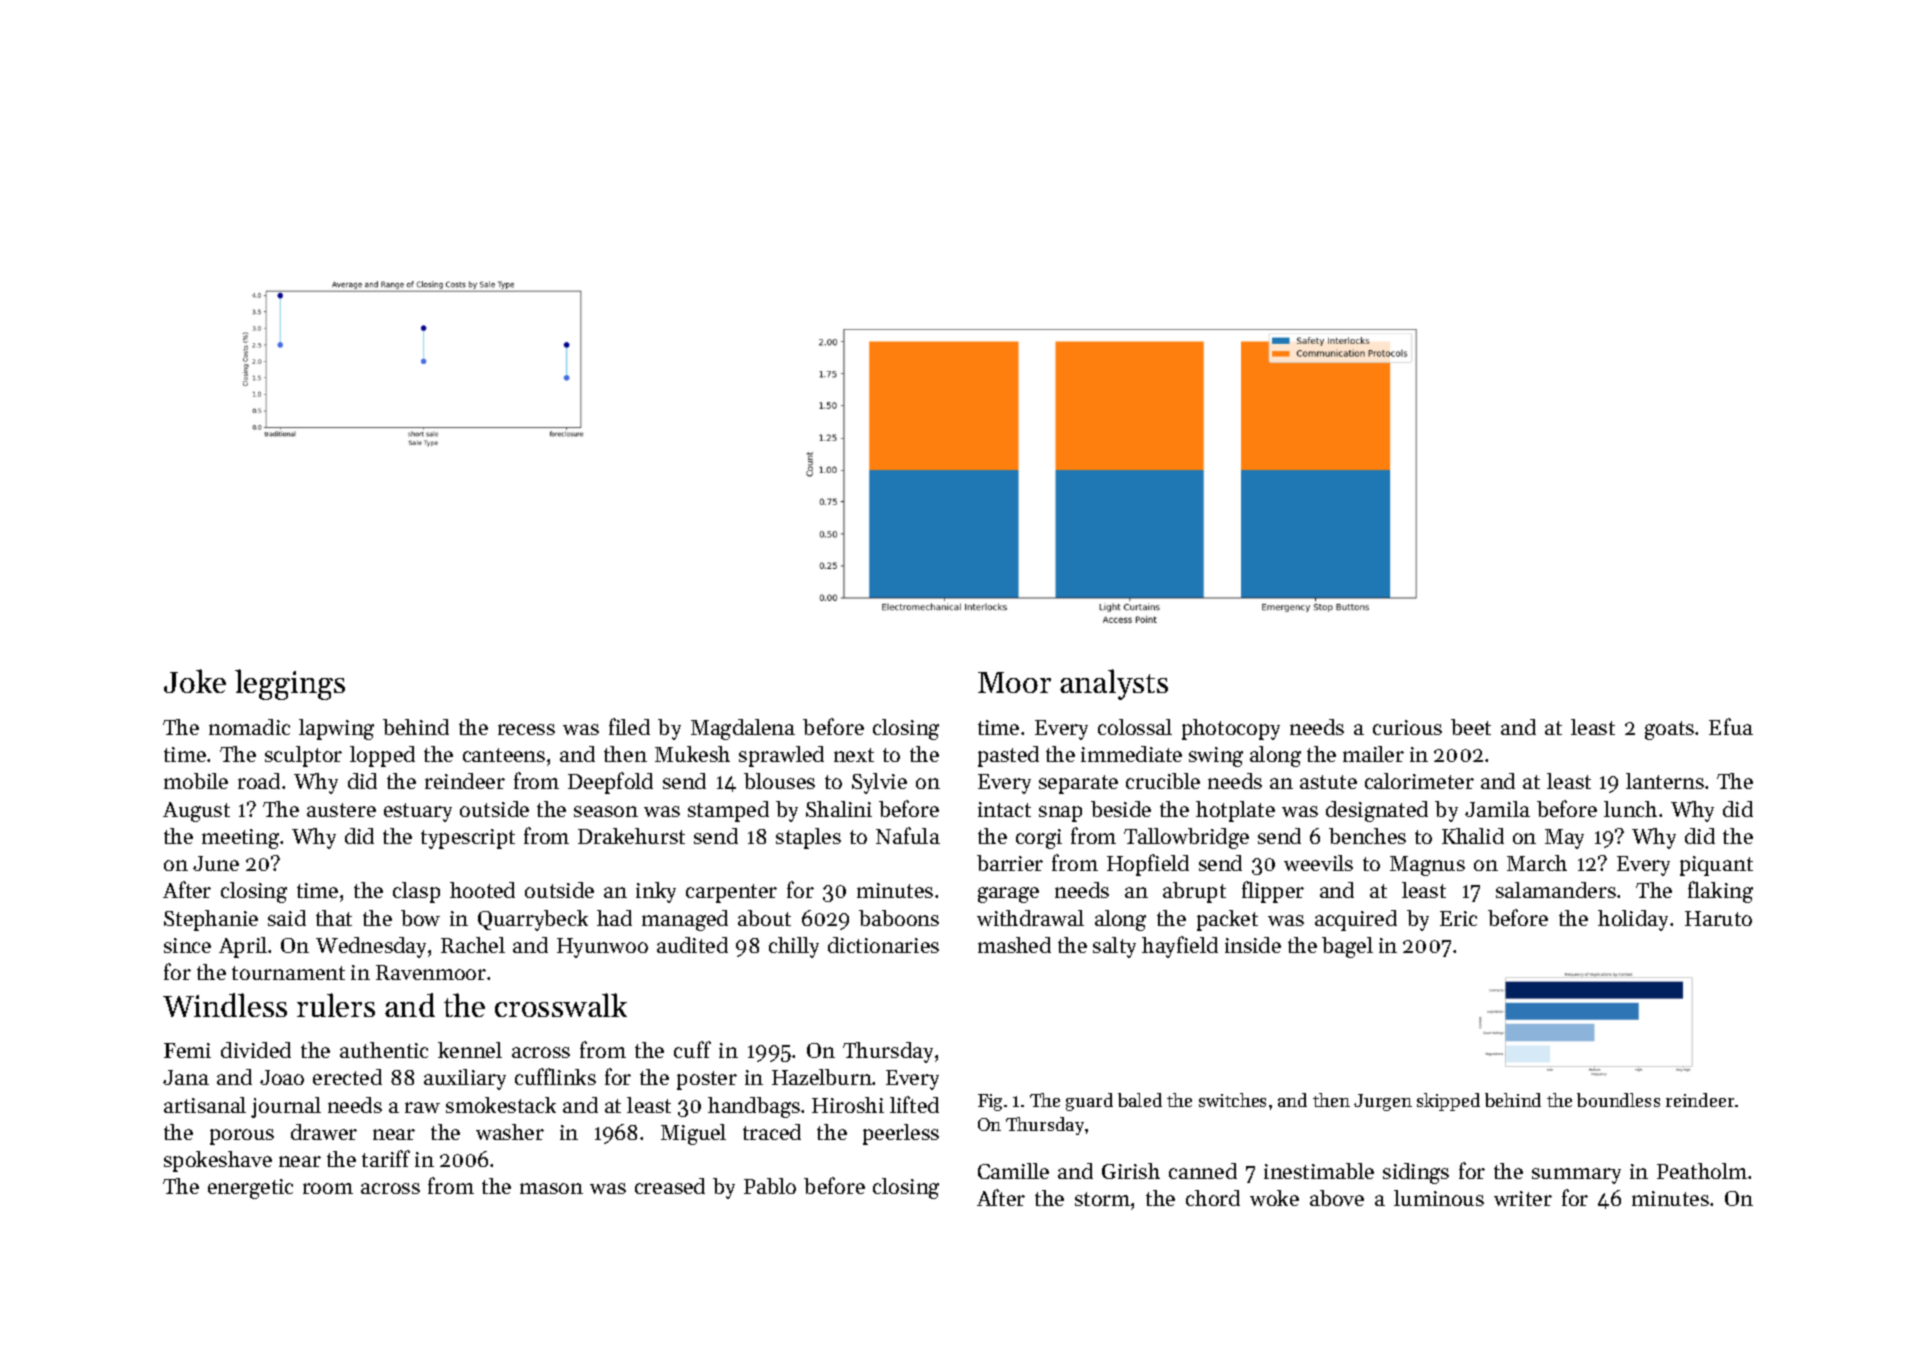 The width and height of the image is (1917, 1355). Describe the element at coordinates (1114, 684) in the image. I see `analysts` at that location.
